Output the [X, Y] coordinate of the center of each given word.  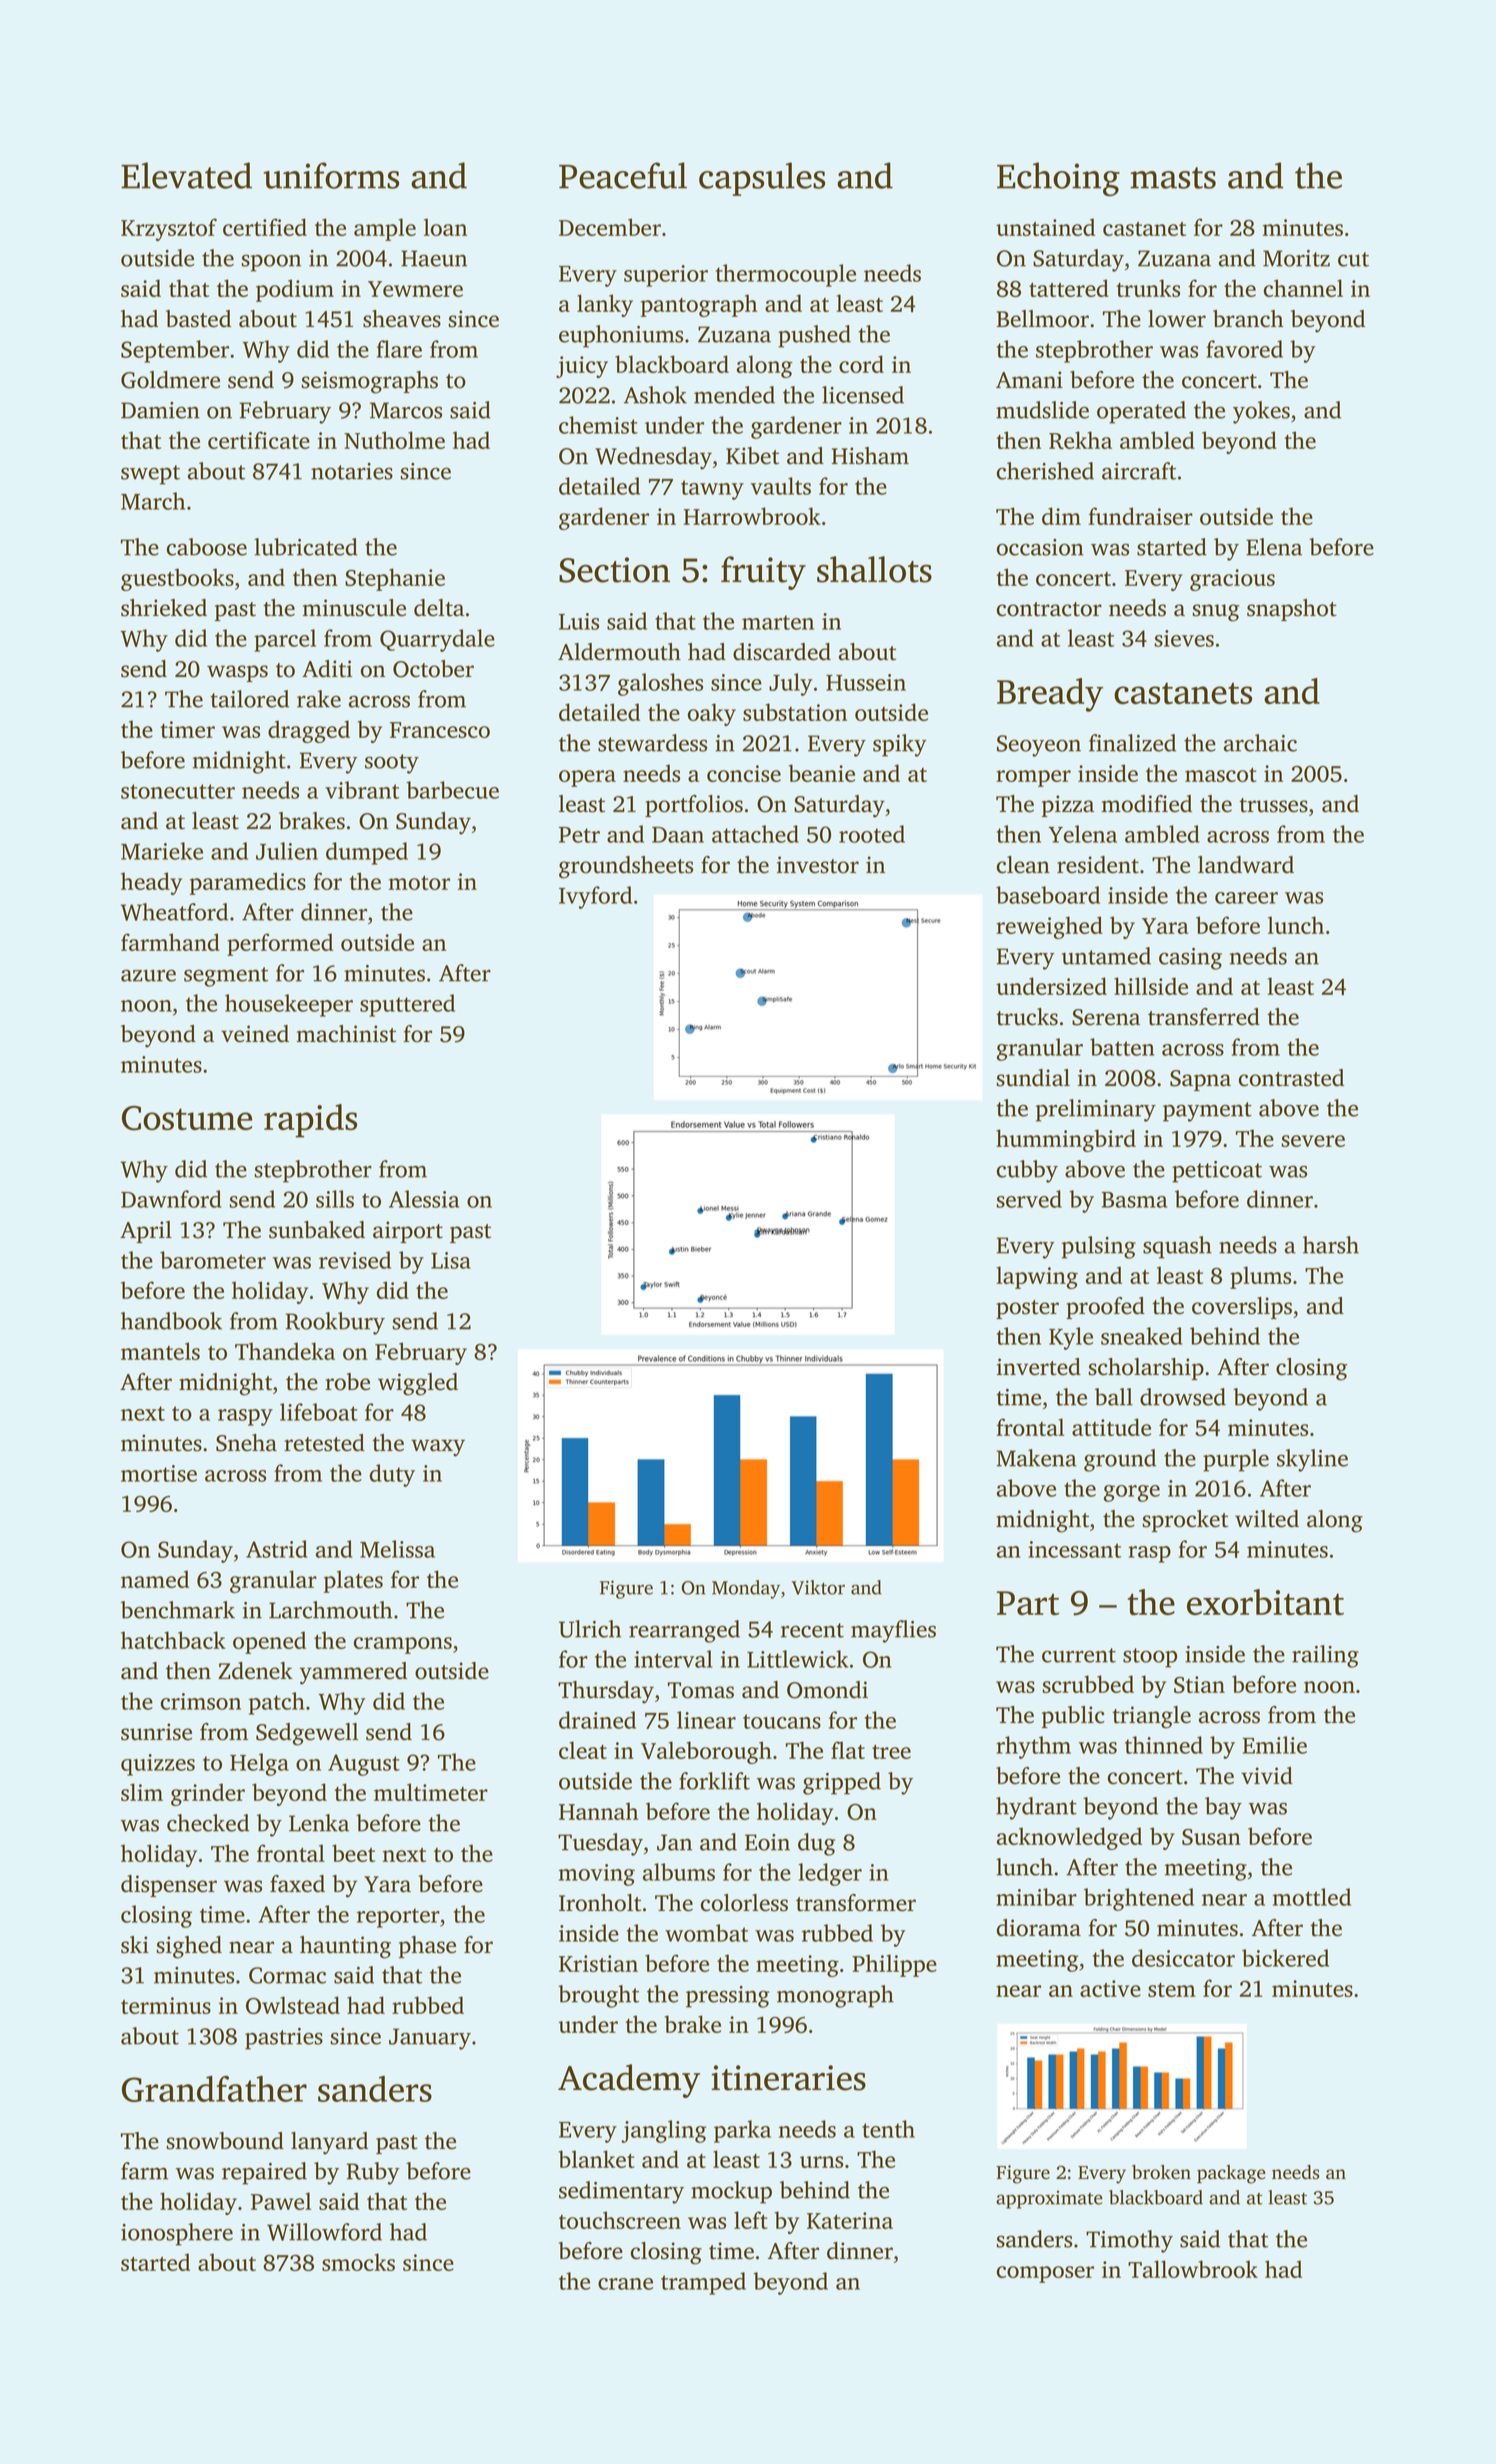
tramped [703, 2283]
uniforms [331, 175]
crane [625, 2284]
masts [1173, 178]
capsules [762, 179]
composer [1045, 2274]
